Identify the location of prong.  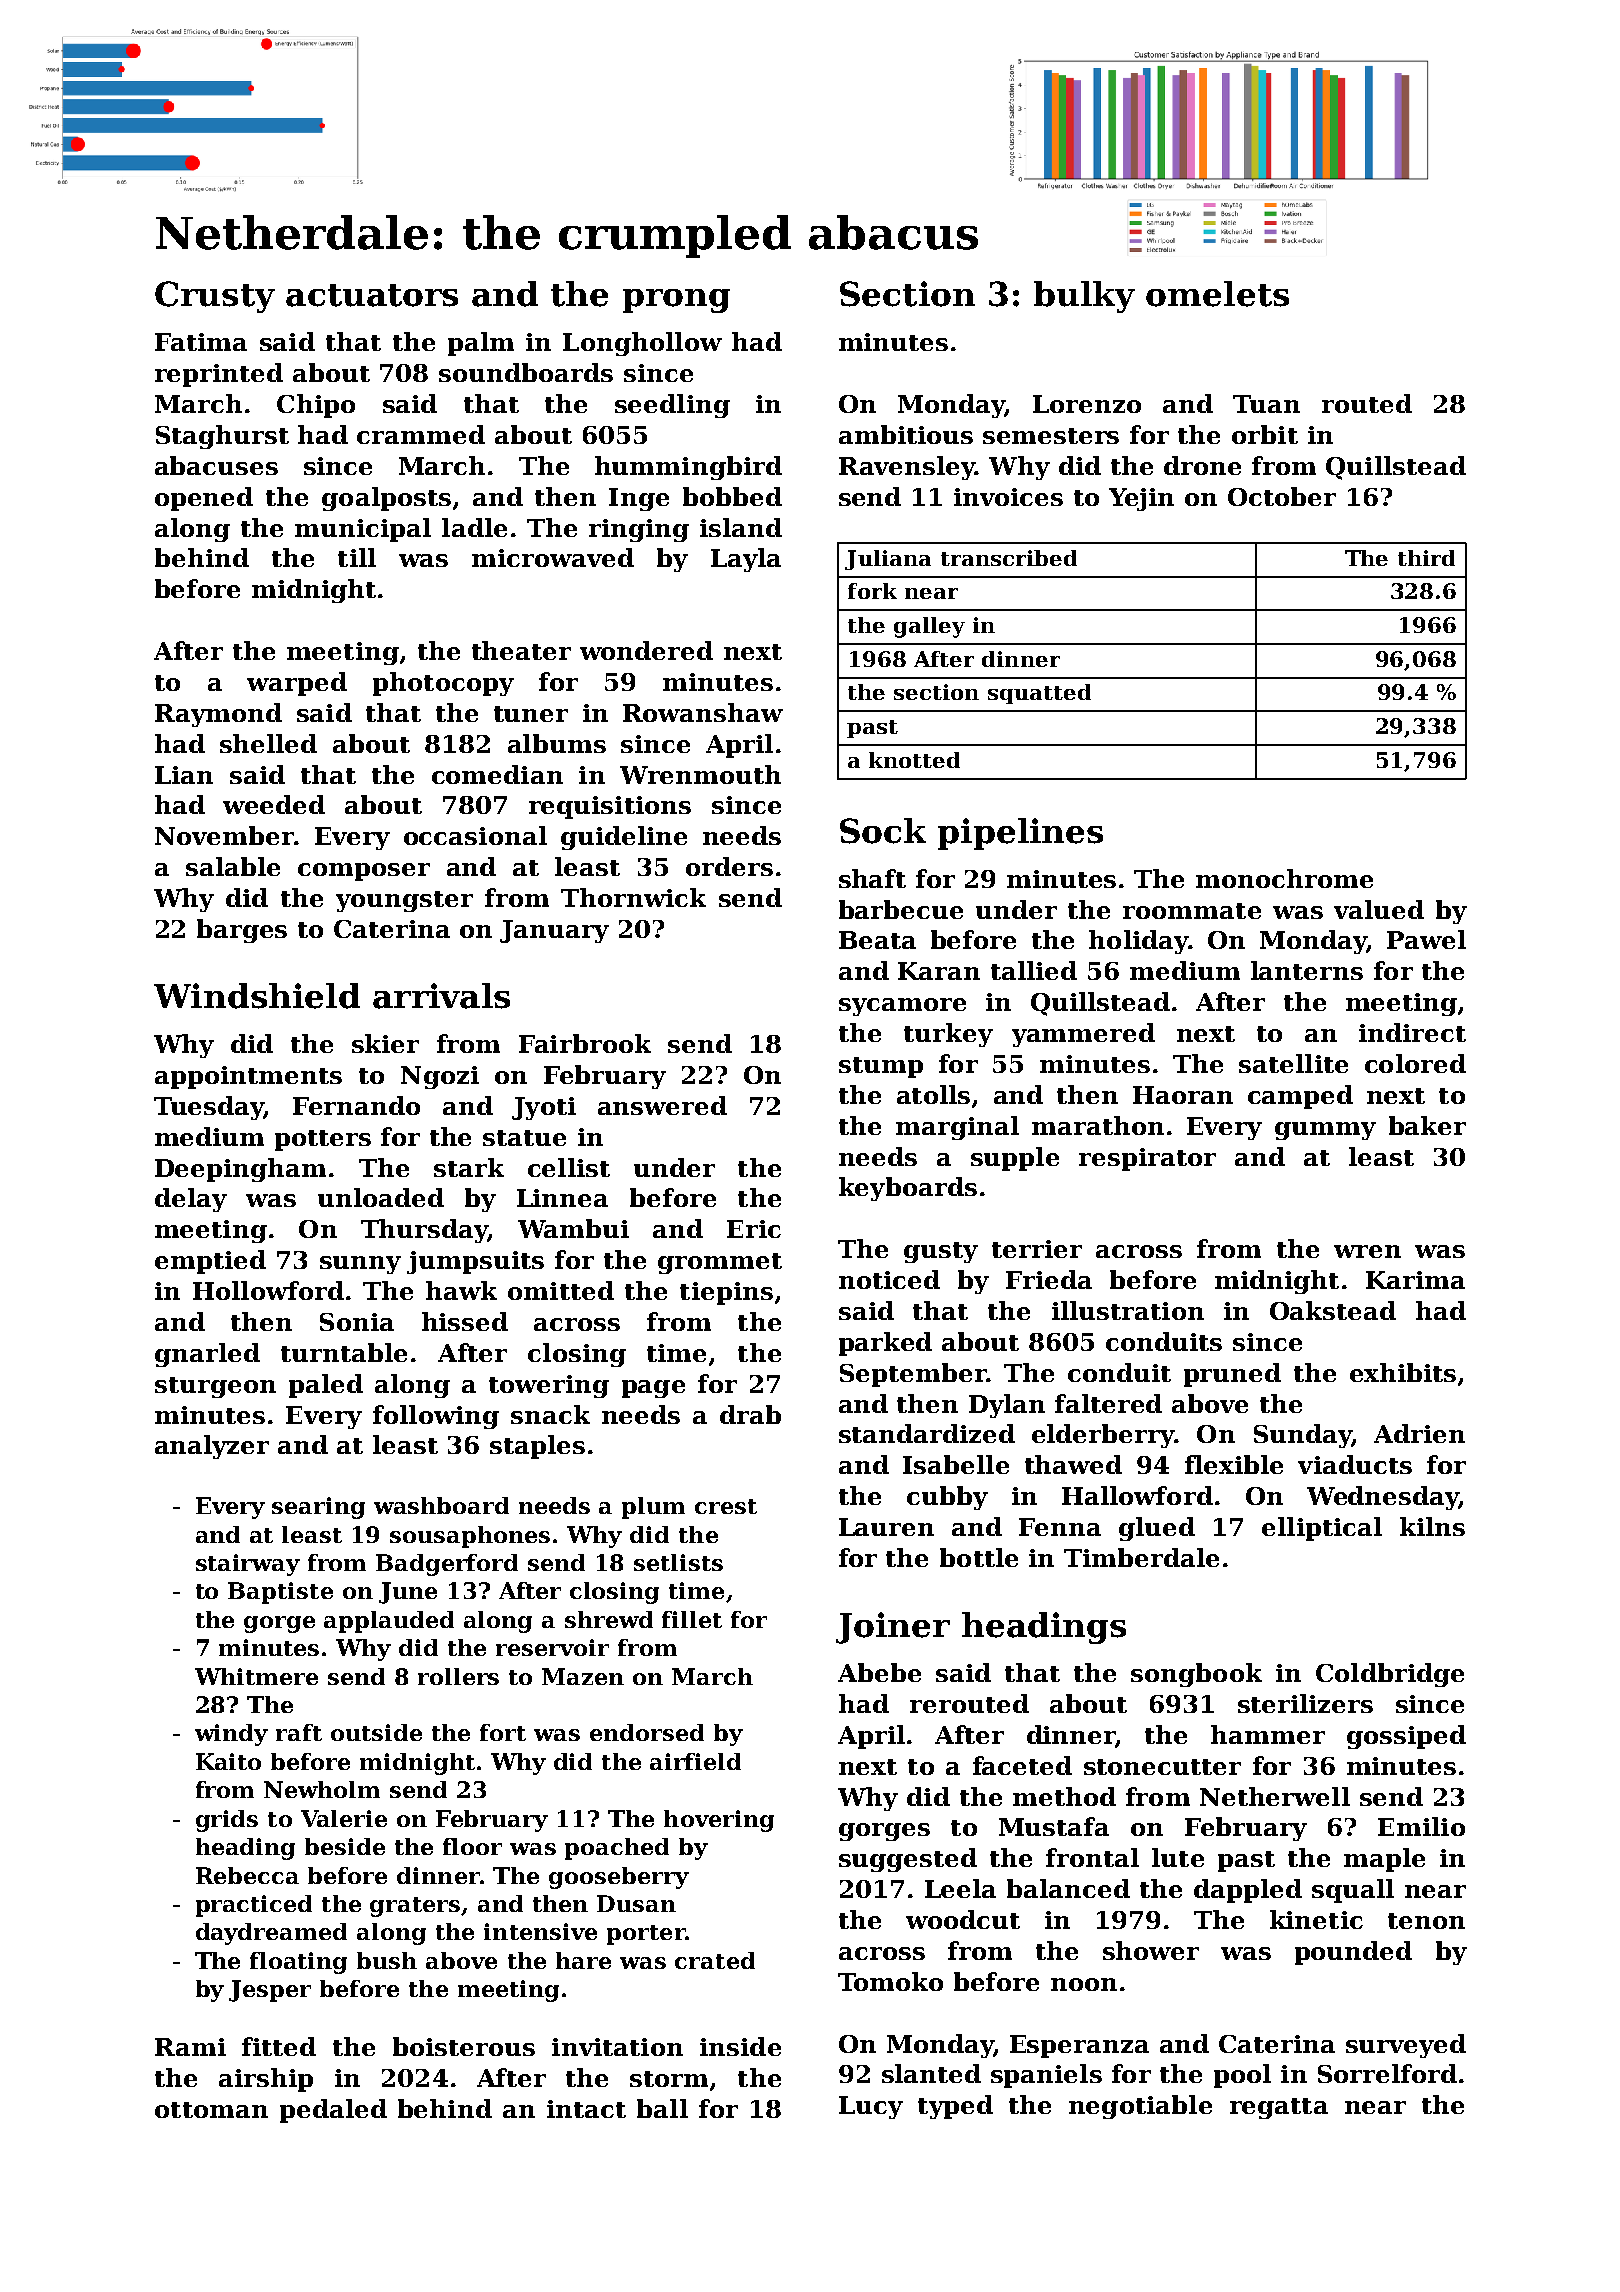
(676, 301).
